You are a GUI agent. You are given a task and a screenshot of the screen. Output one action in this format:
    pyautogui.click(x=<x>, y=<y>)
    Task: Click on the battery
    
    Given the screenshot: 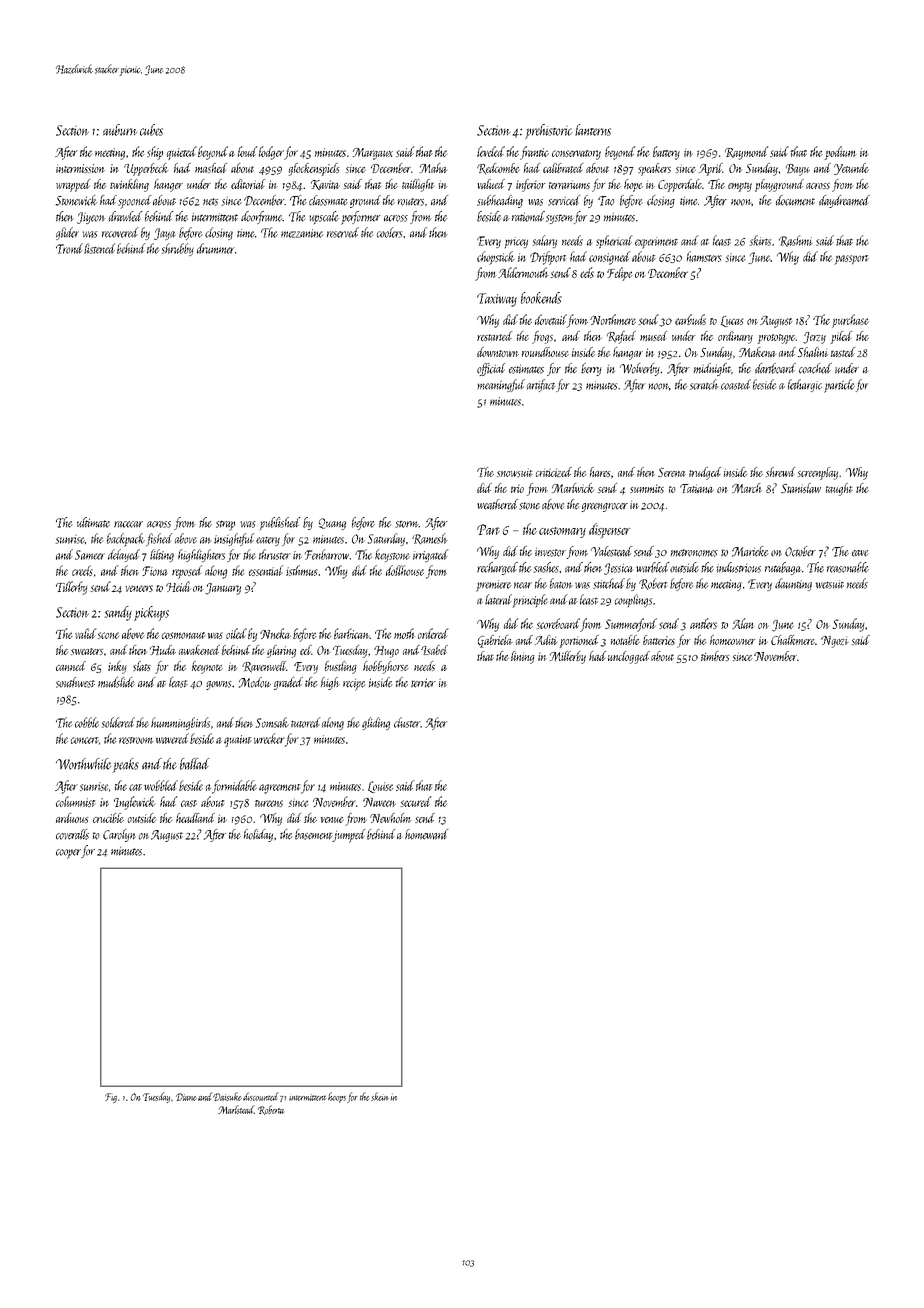 What is the action you would take?
    pyautogui.click(x=666, y=153)
